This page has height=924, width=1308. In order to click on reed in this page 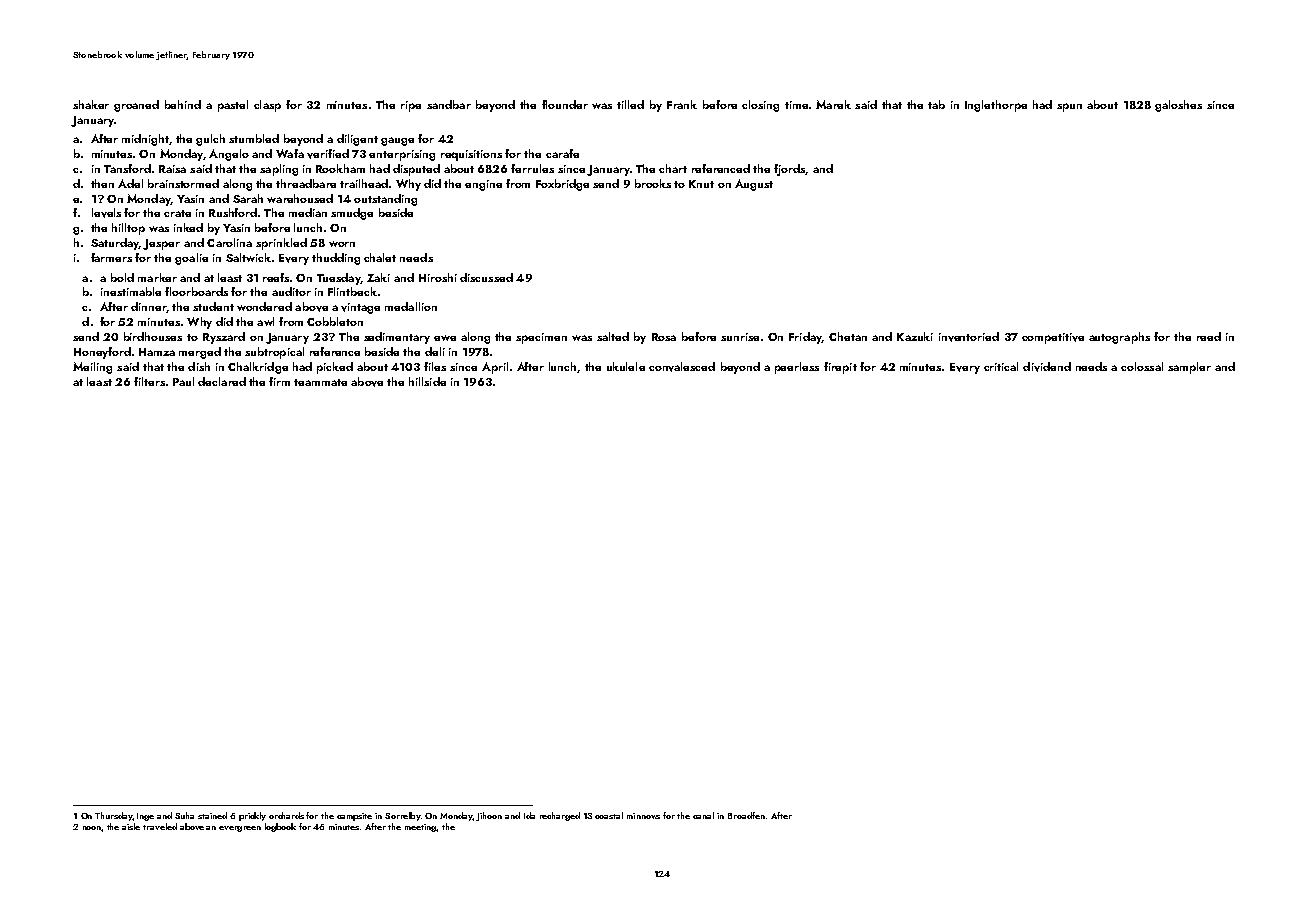, I will do `click(1209, 336)`.
